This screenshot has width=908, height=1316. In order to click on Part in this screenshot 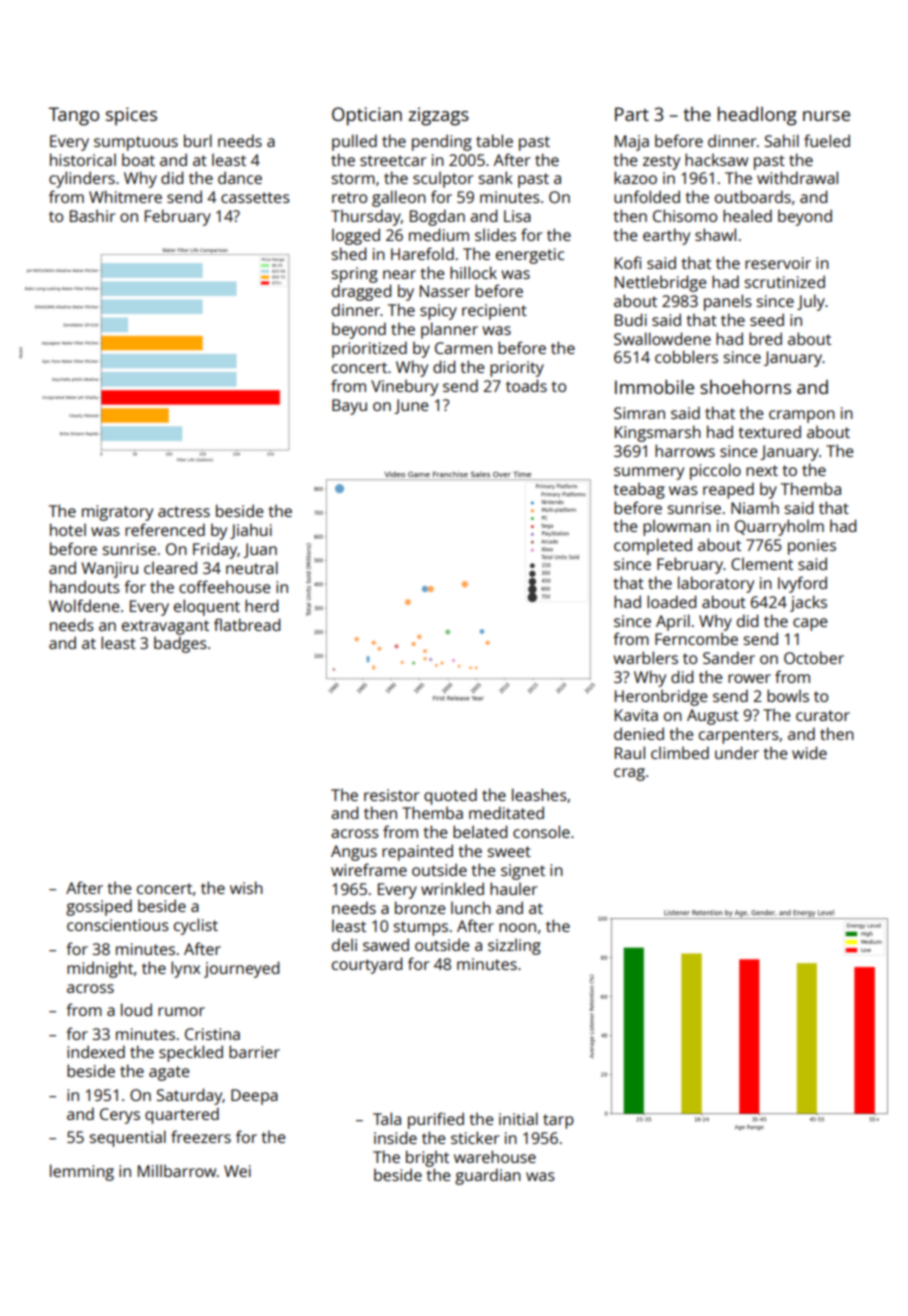, I will do `click(632, 114)`.
